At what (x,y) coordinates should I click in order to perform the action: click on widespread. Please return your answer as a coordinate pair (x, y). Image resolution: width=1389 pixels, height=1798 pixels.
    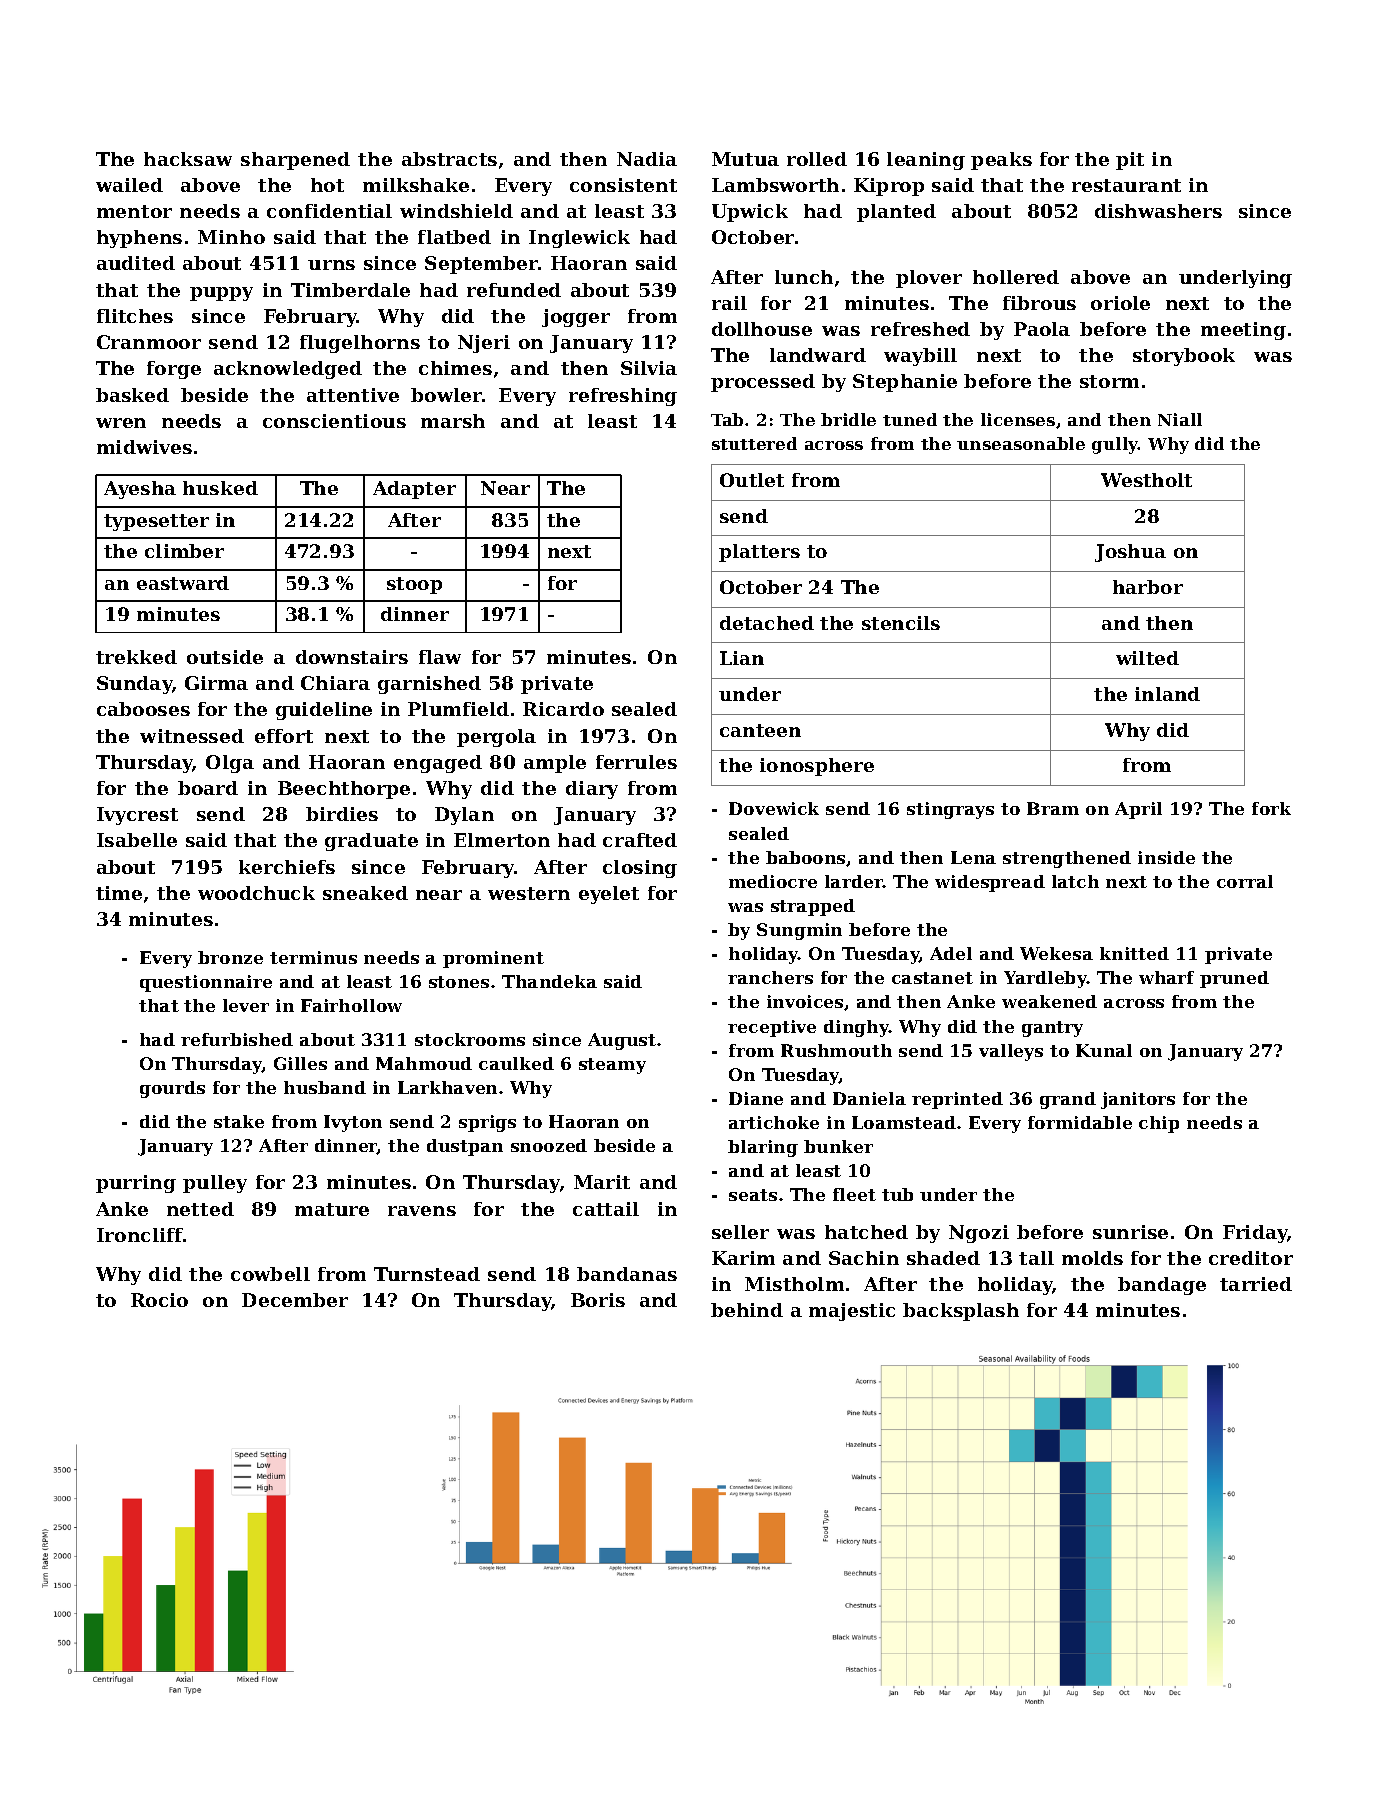
    Looking at the image, I should click on (990, 883).
